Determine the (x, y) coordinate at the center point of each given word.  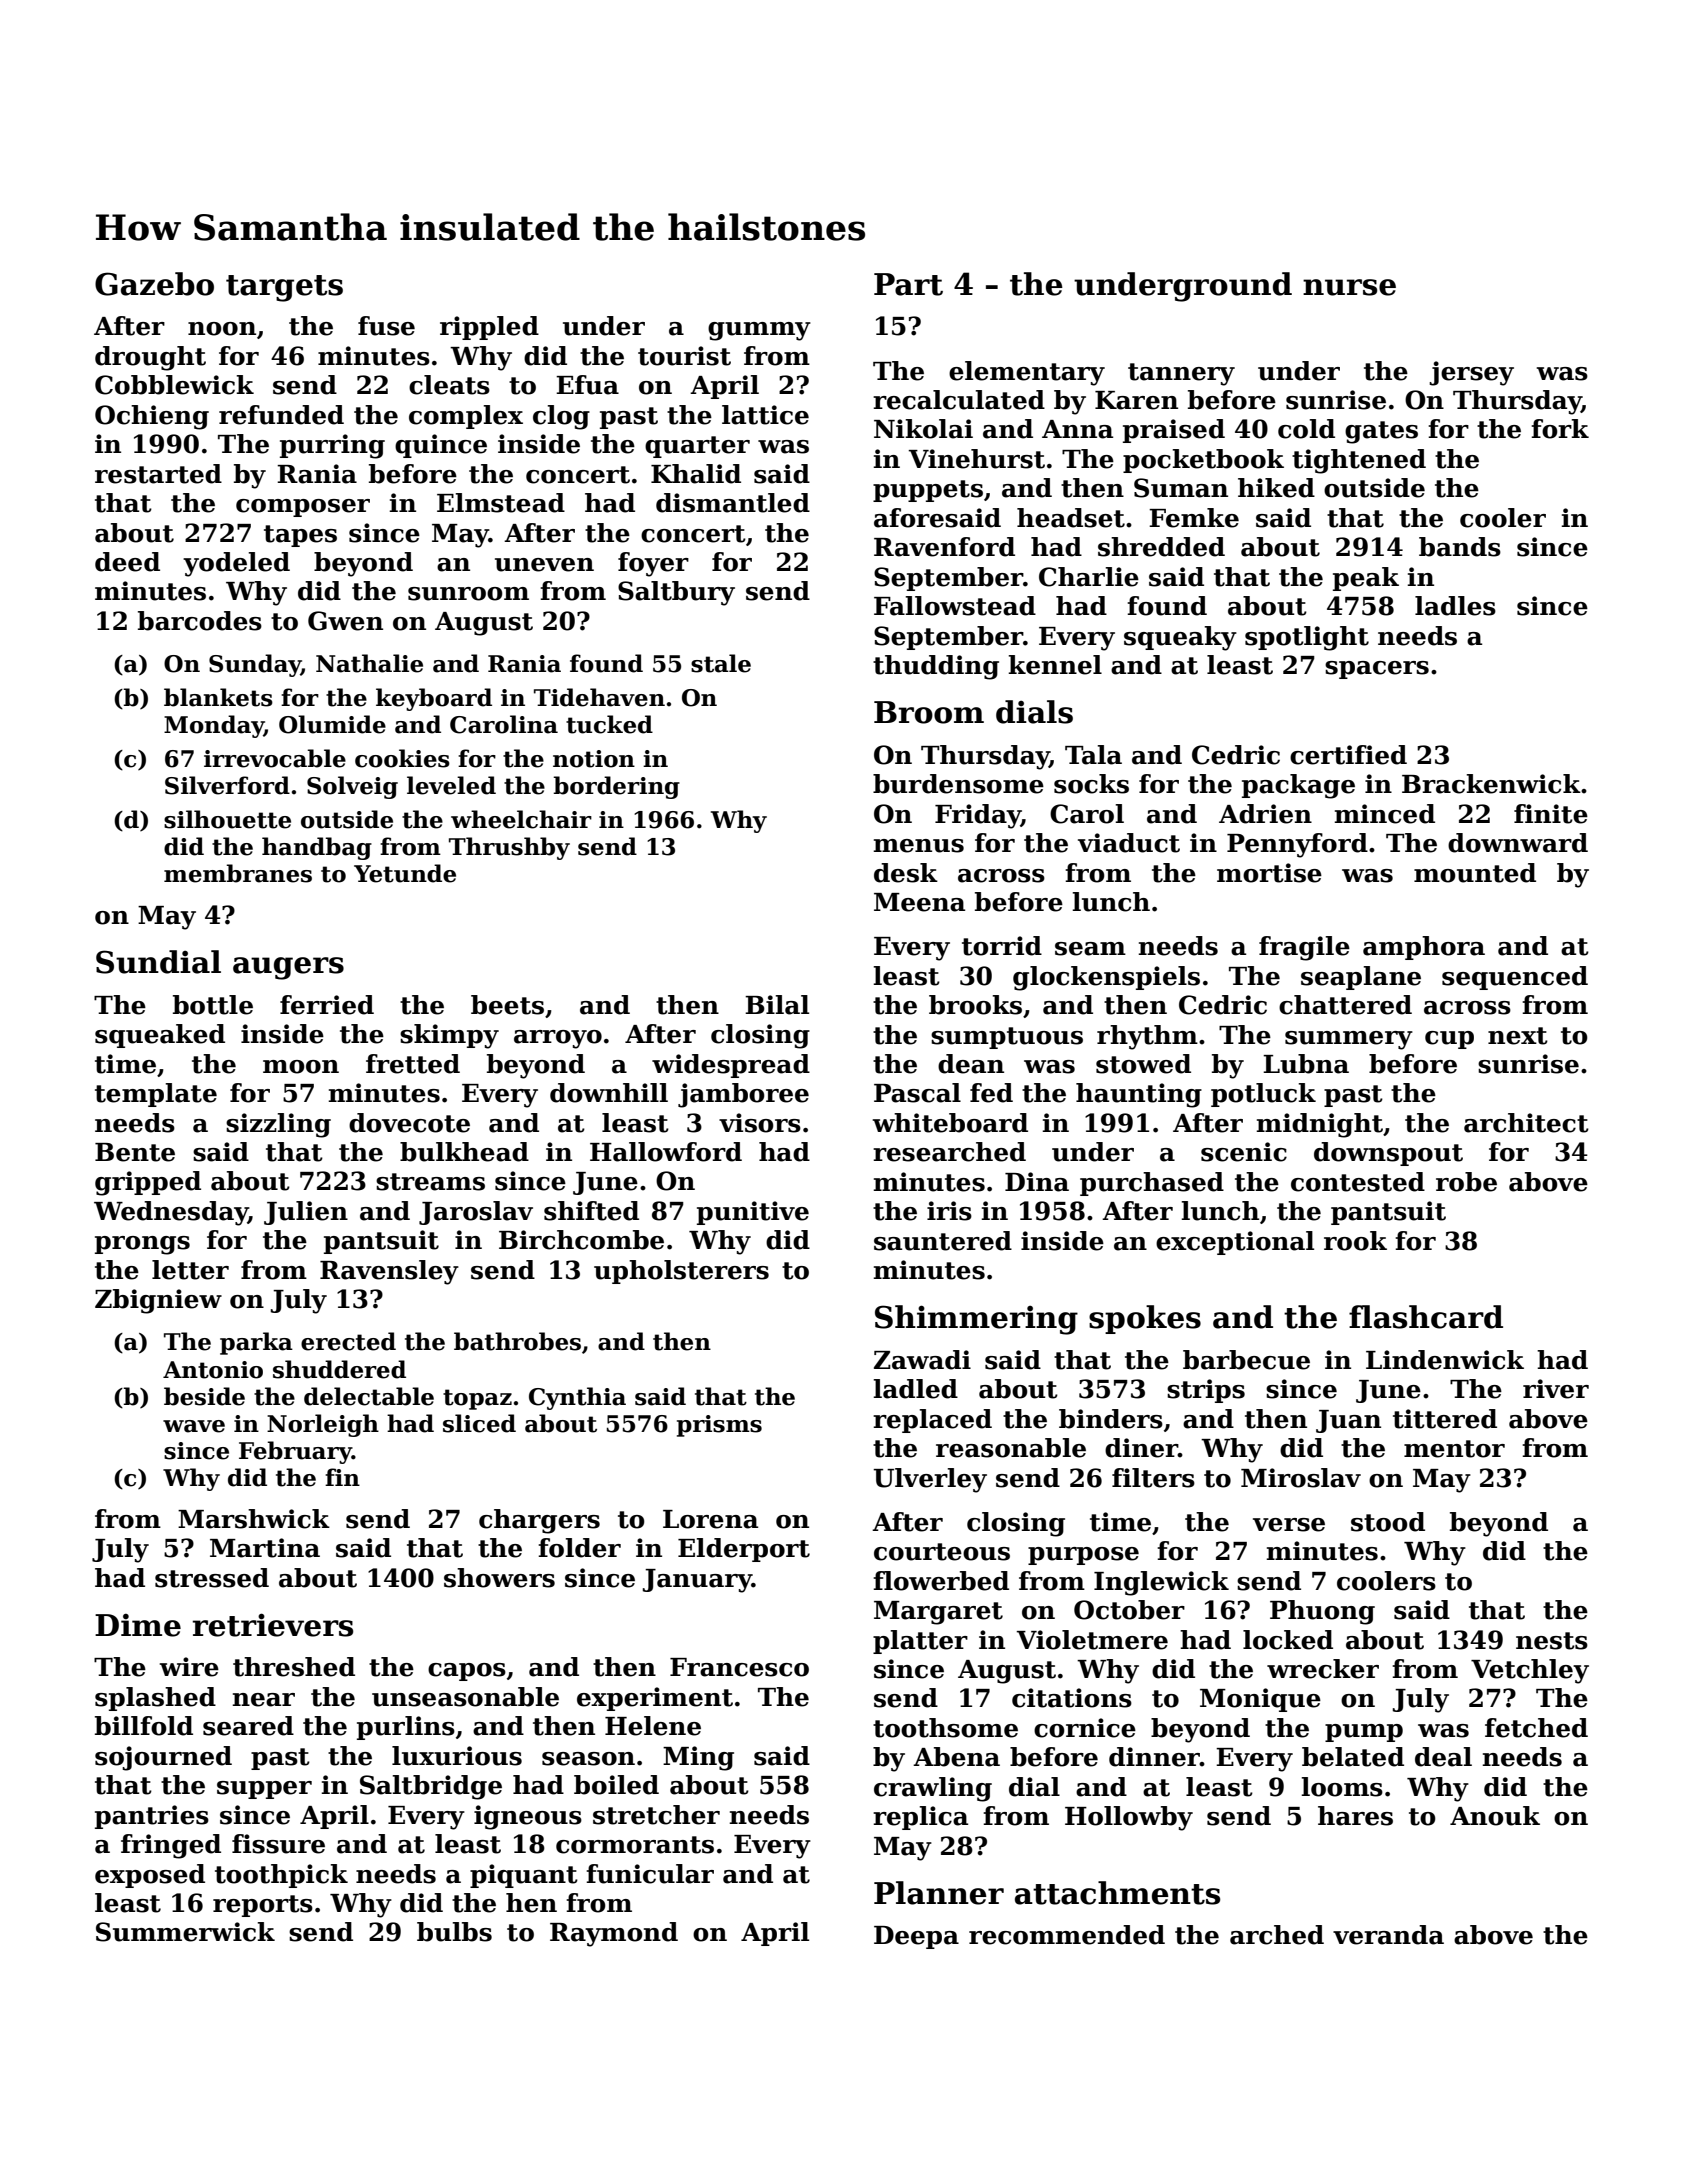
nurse (1349, 287)
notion (594, 759)
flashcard (1426, 1317)
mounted (1475, 873)
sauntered (943, 1241)
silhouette (227, 819)
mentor (1454, 1449)
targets (284, 288)
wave (194, 1426)
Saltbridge (431, 1787)
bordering (616, 787)
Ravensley (389, 1272)
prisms (719, 1426)
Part (908, 284)
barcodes (200, 621)
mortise (1269, 873)
